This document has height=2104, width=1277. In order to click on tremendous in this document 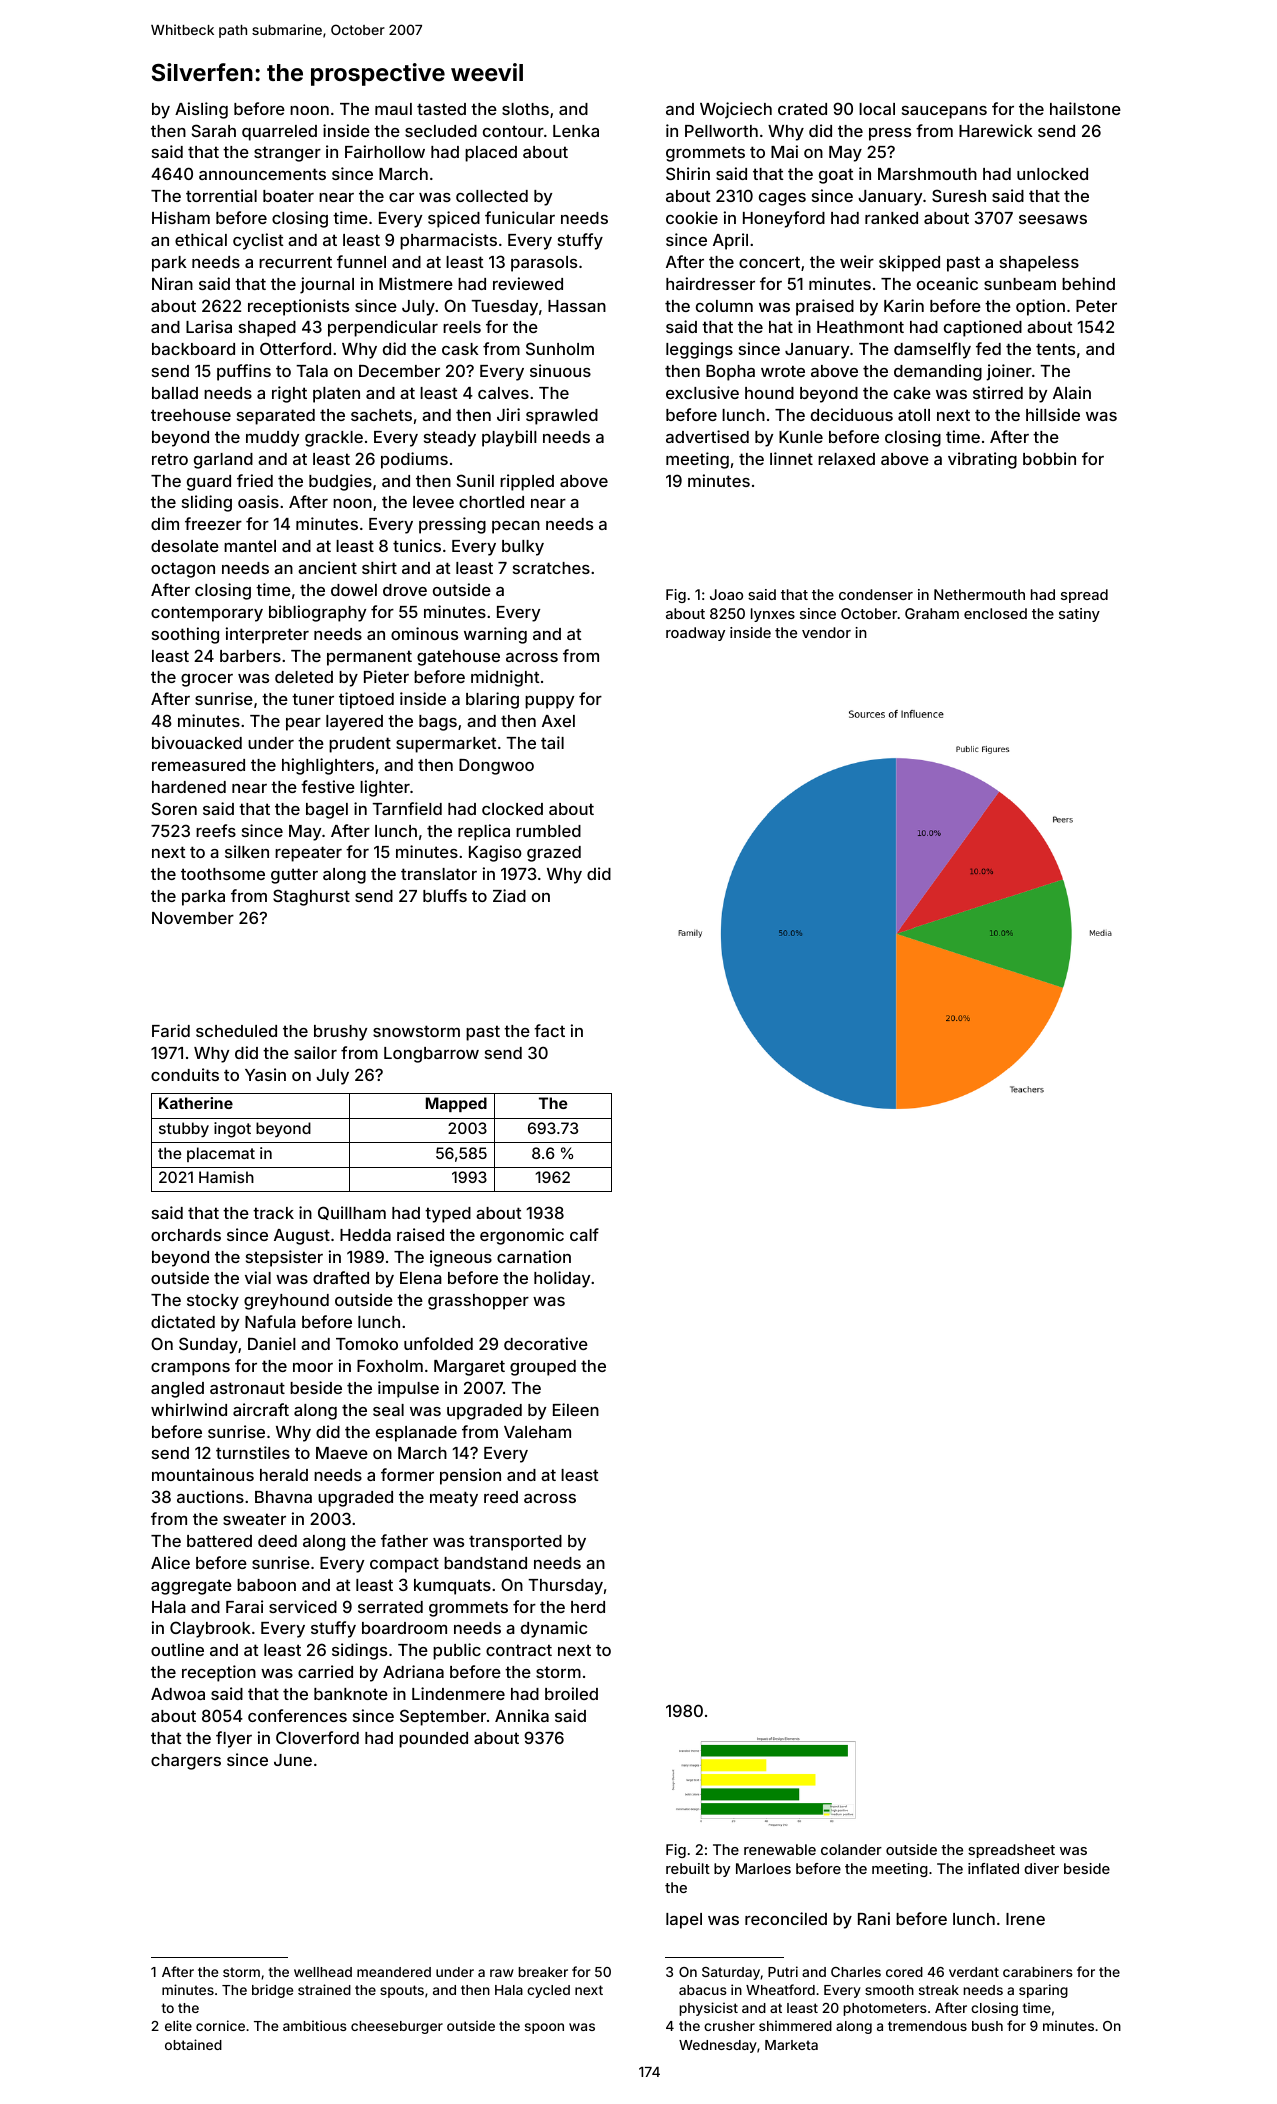, I will do `click(927, 2026)`.
